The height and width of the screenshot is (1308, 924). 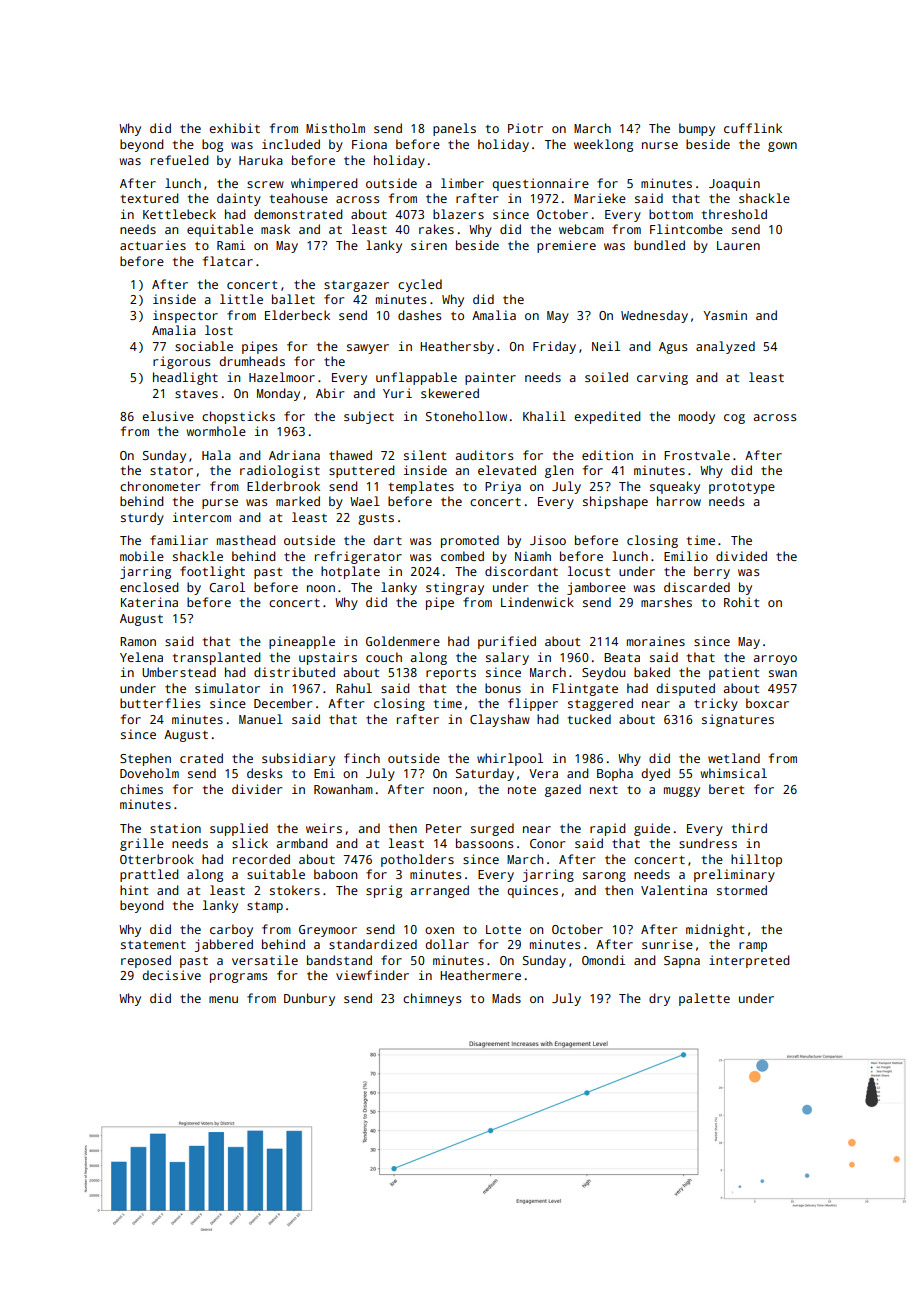 What do you see at coordinates (742, 890) in the screenshot?
I see `stormed` at bounding box center [742, 890].
